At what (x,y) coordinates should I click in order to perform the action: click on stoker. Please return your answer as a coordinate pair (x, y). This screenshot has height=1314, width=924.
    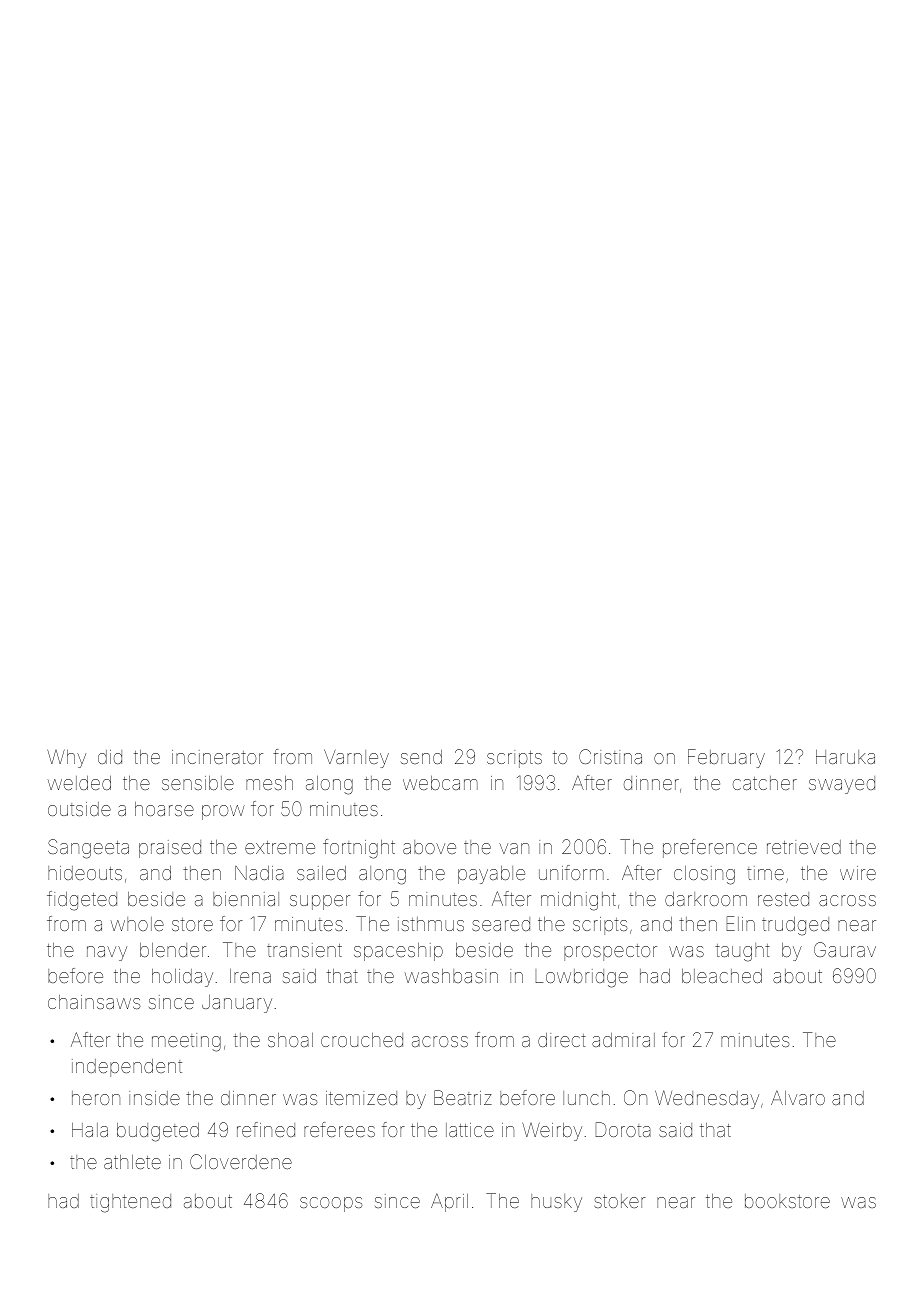
    Looking at the image, I should click on (620, 1201).
